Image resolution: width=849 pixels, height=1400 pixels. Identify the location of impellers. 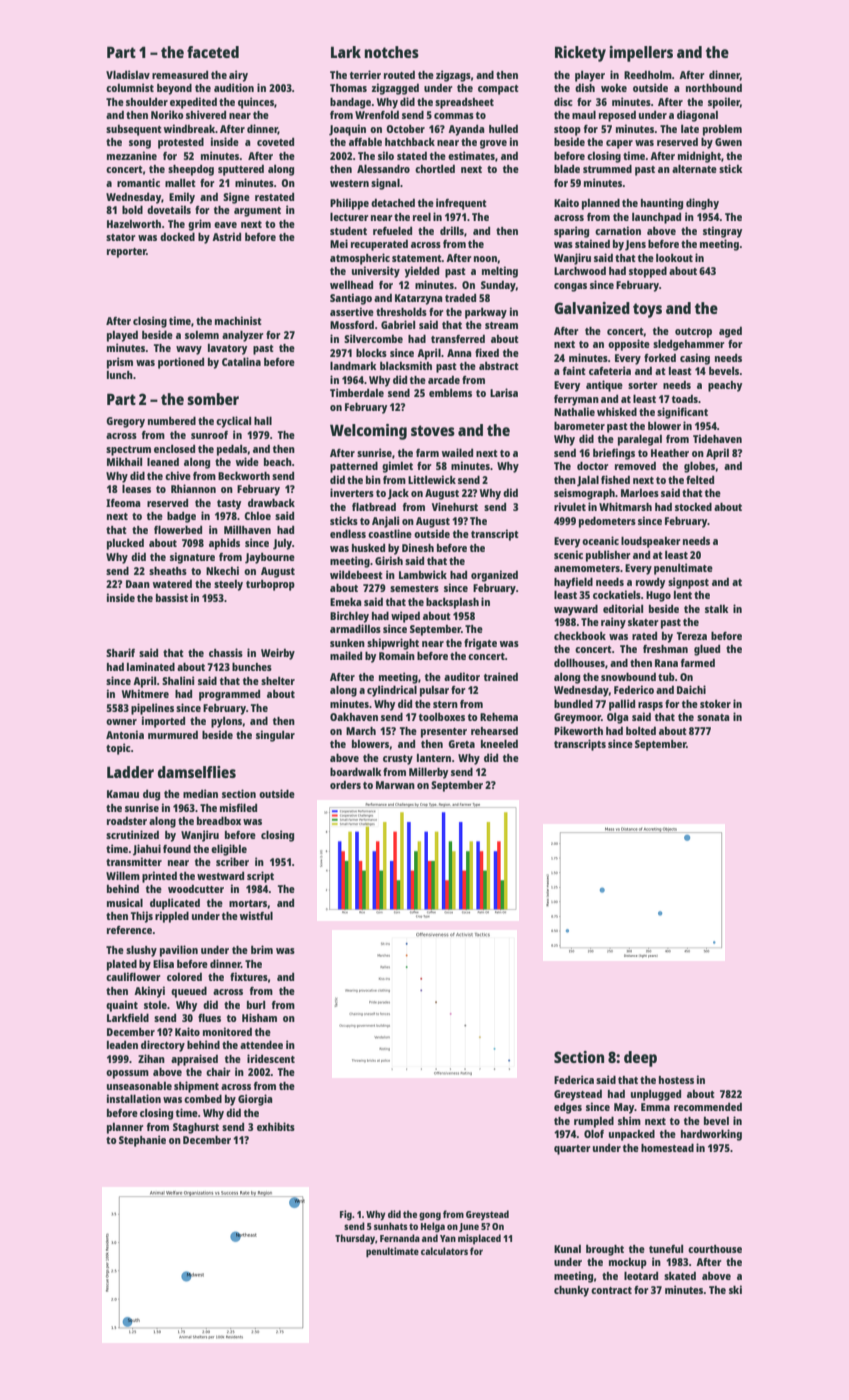
(641, 54).
